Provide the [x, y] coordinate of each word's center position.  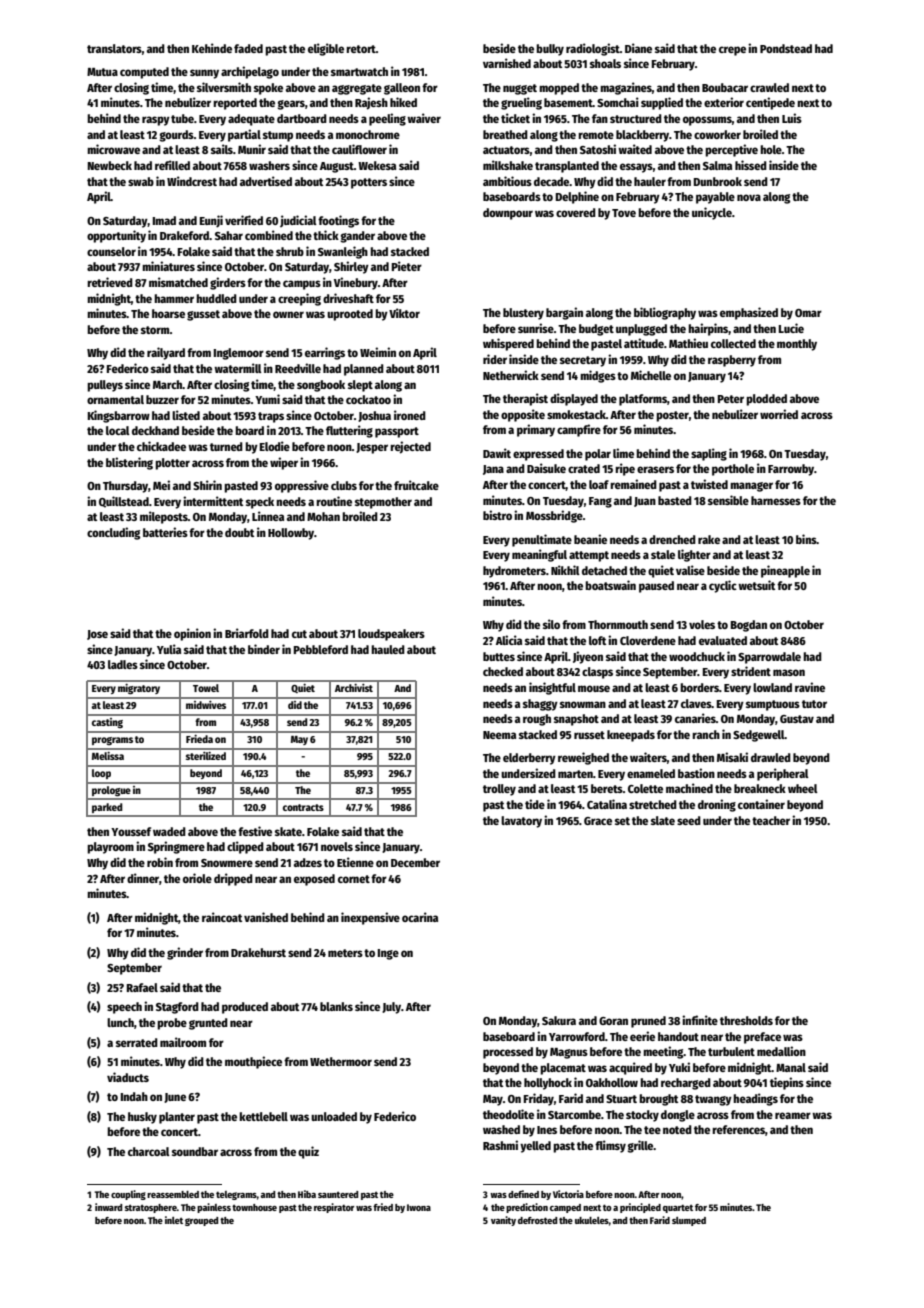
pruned [648, 1022]
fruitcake [416, 485]
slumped [689, 1221]
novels [337, 846]
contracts [303, 807]
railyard [166, 353]
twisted [709, 484]
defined [523, 1194]
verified [244, 220]
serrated [137, 1042]
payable [715, 198]
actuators [506, 150]
